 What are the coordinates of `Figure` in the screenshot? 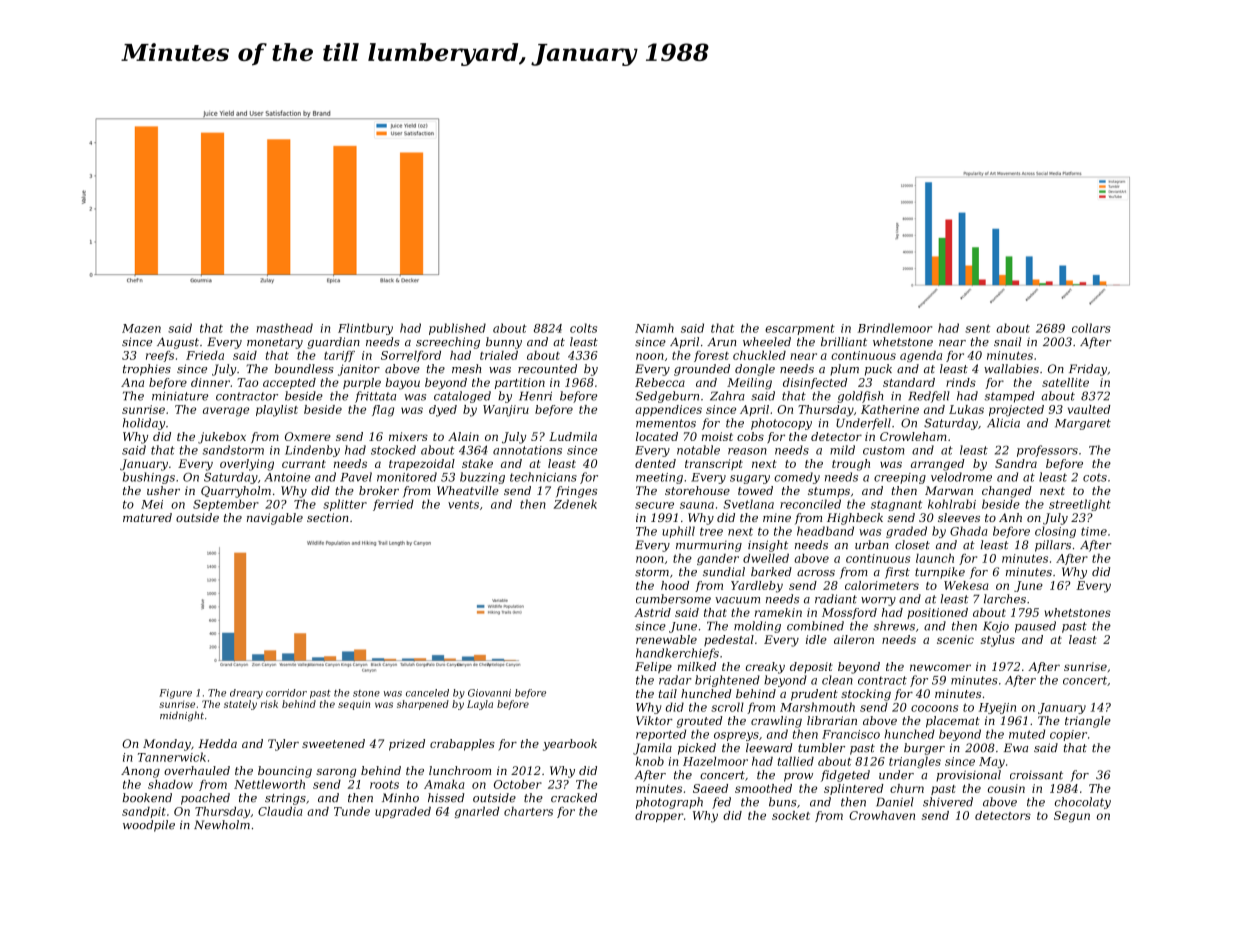 It's located at (175, 694).
